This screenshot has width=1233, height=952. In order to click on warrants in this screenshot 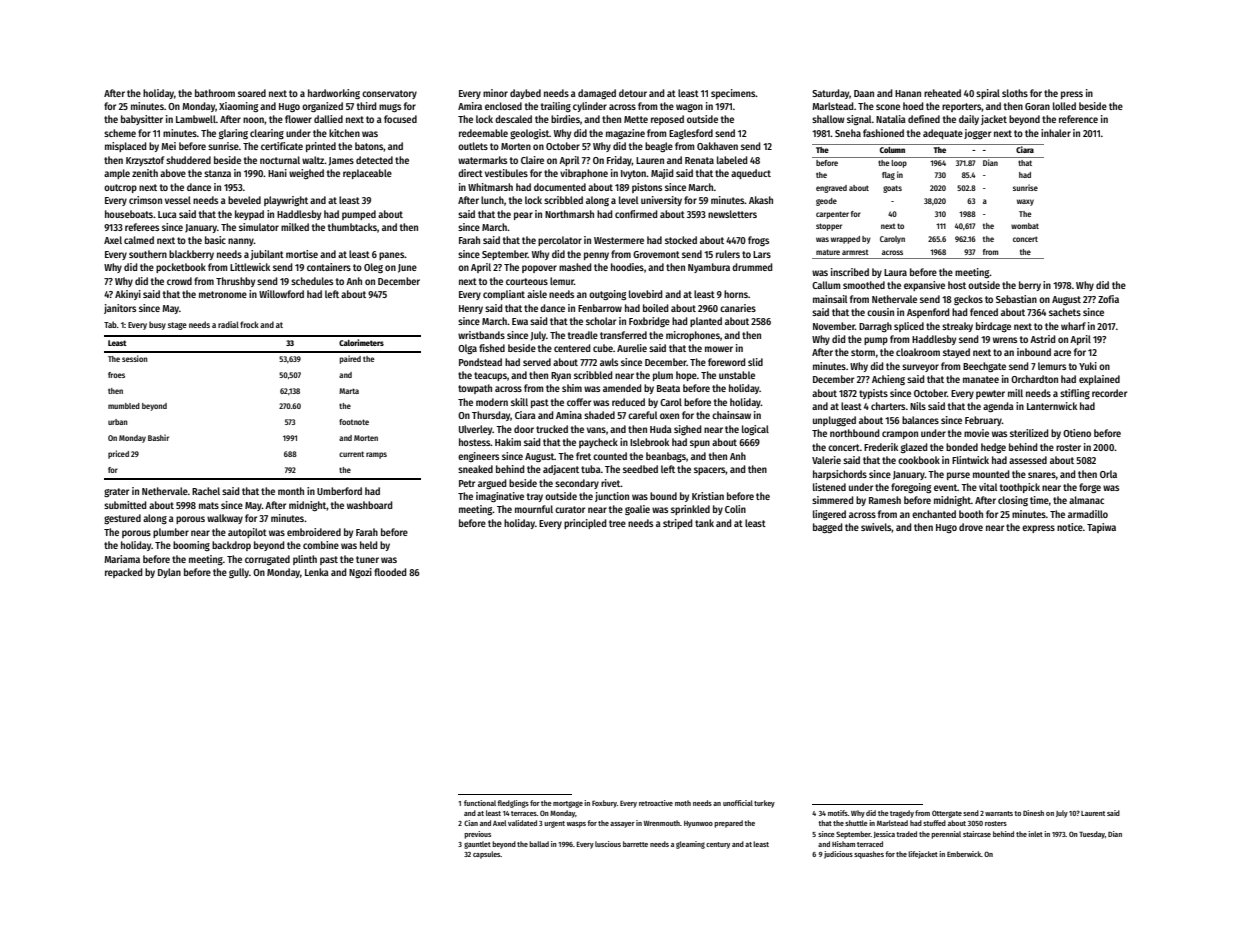, I will do `click(999, 813)`.
